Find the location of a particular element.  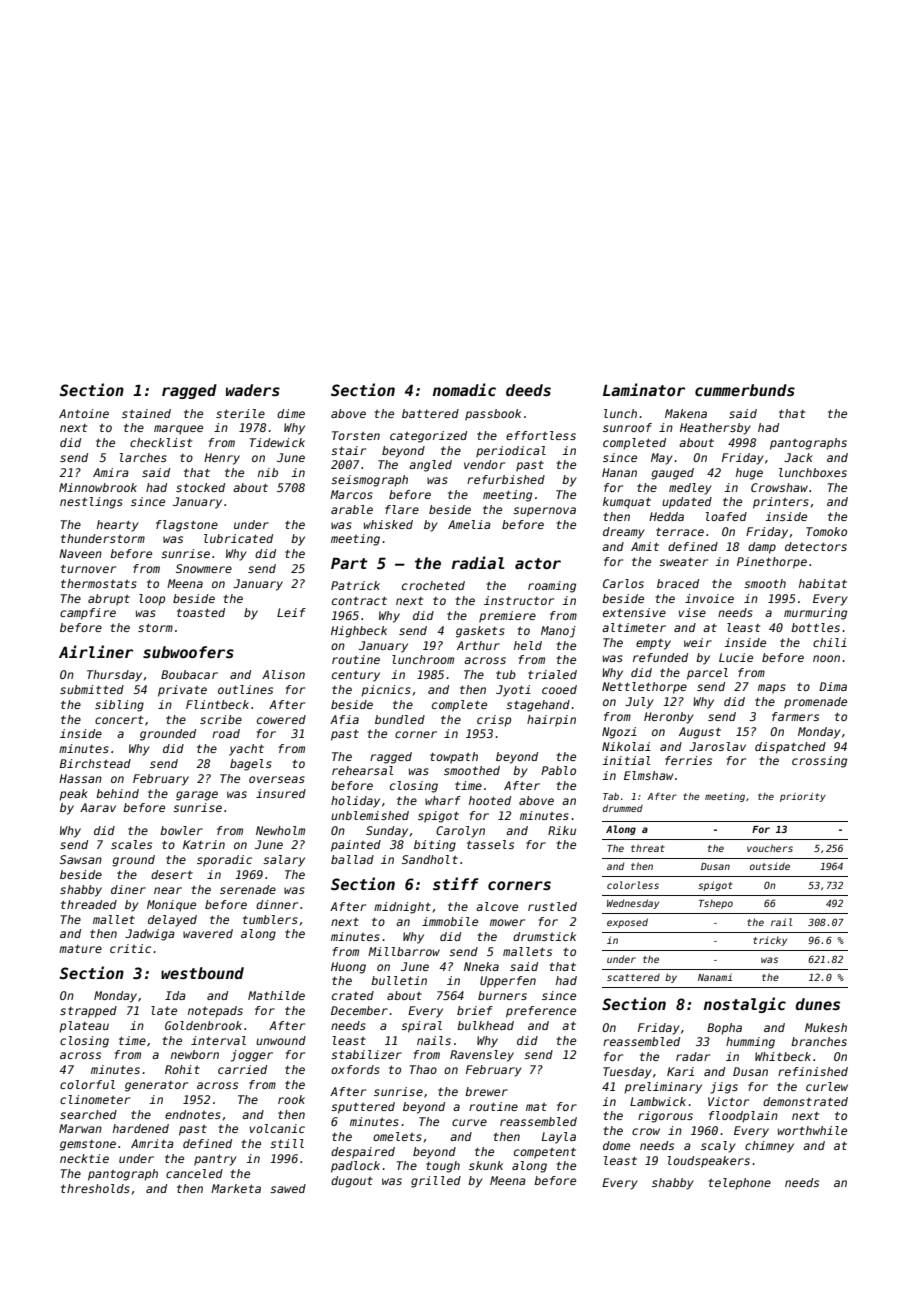

telephone is located at coordinates (739, 1184).
